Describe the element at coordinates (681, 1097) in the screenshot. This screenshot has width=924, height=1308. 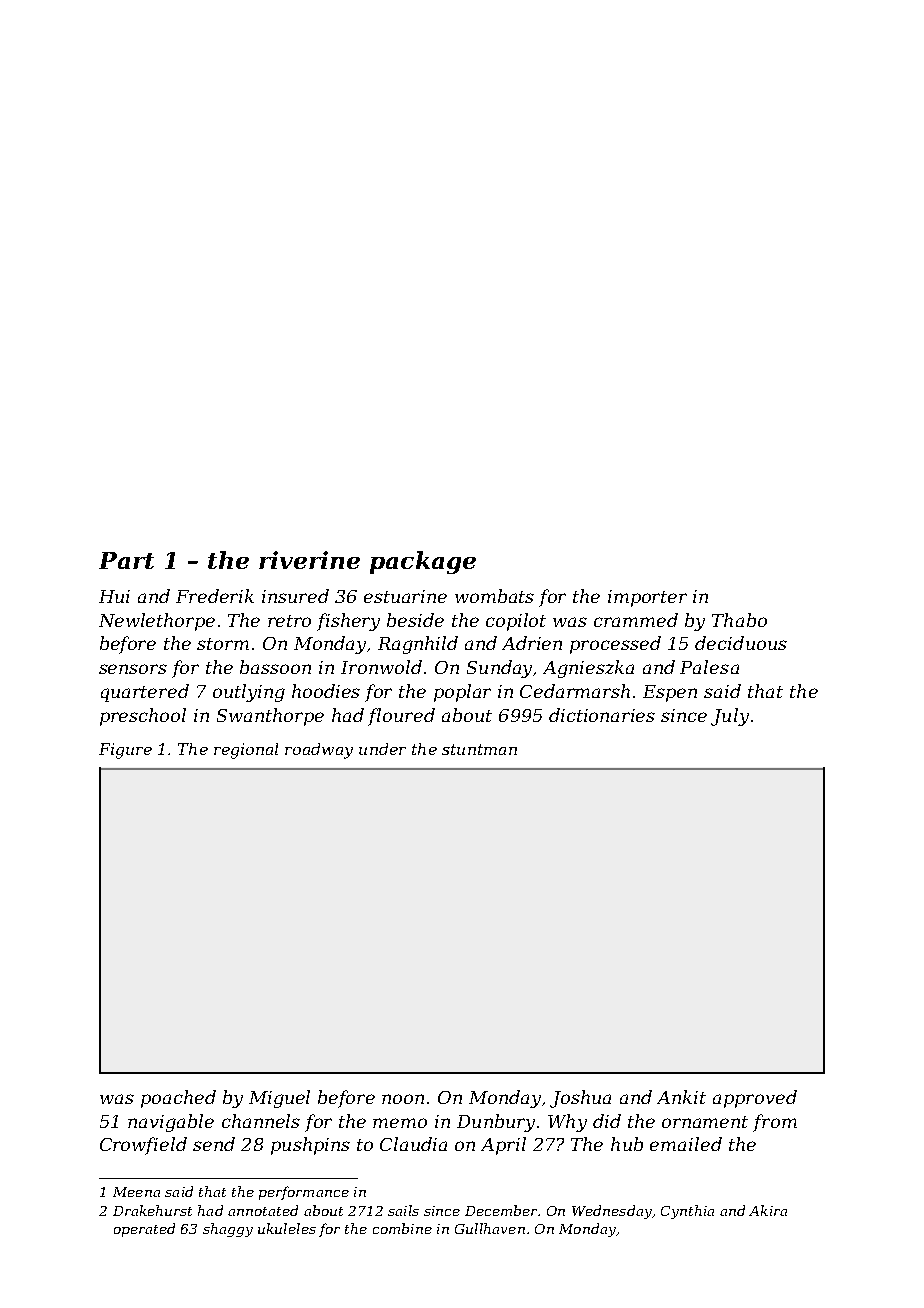
I see `Ankit` at that location.
